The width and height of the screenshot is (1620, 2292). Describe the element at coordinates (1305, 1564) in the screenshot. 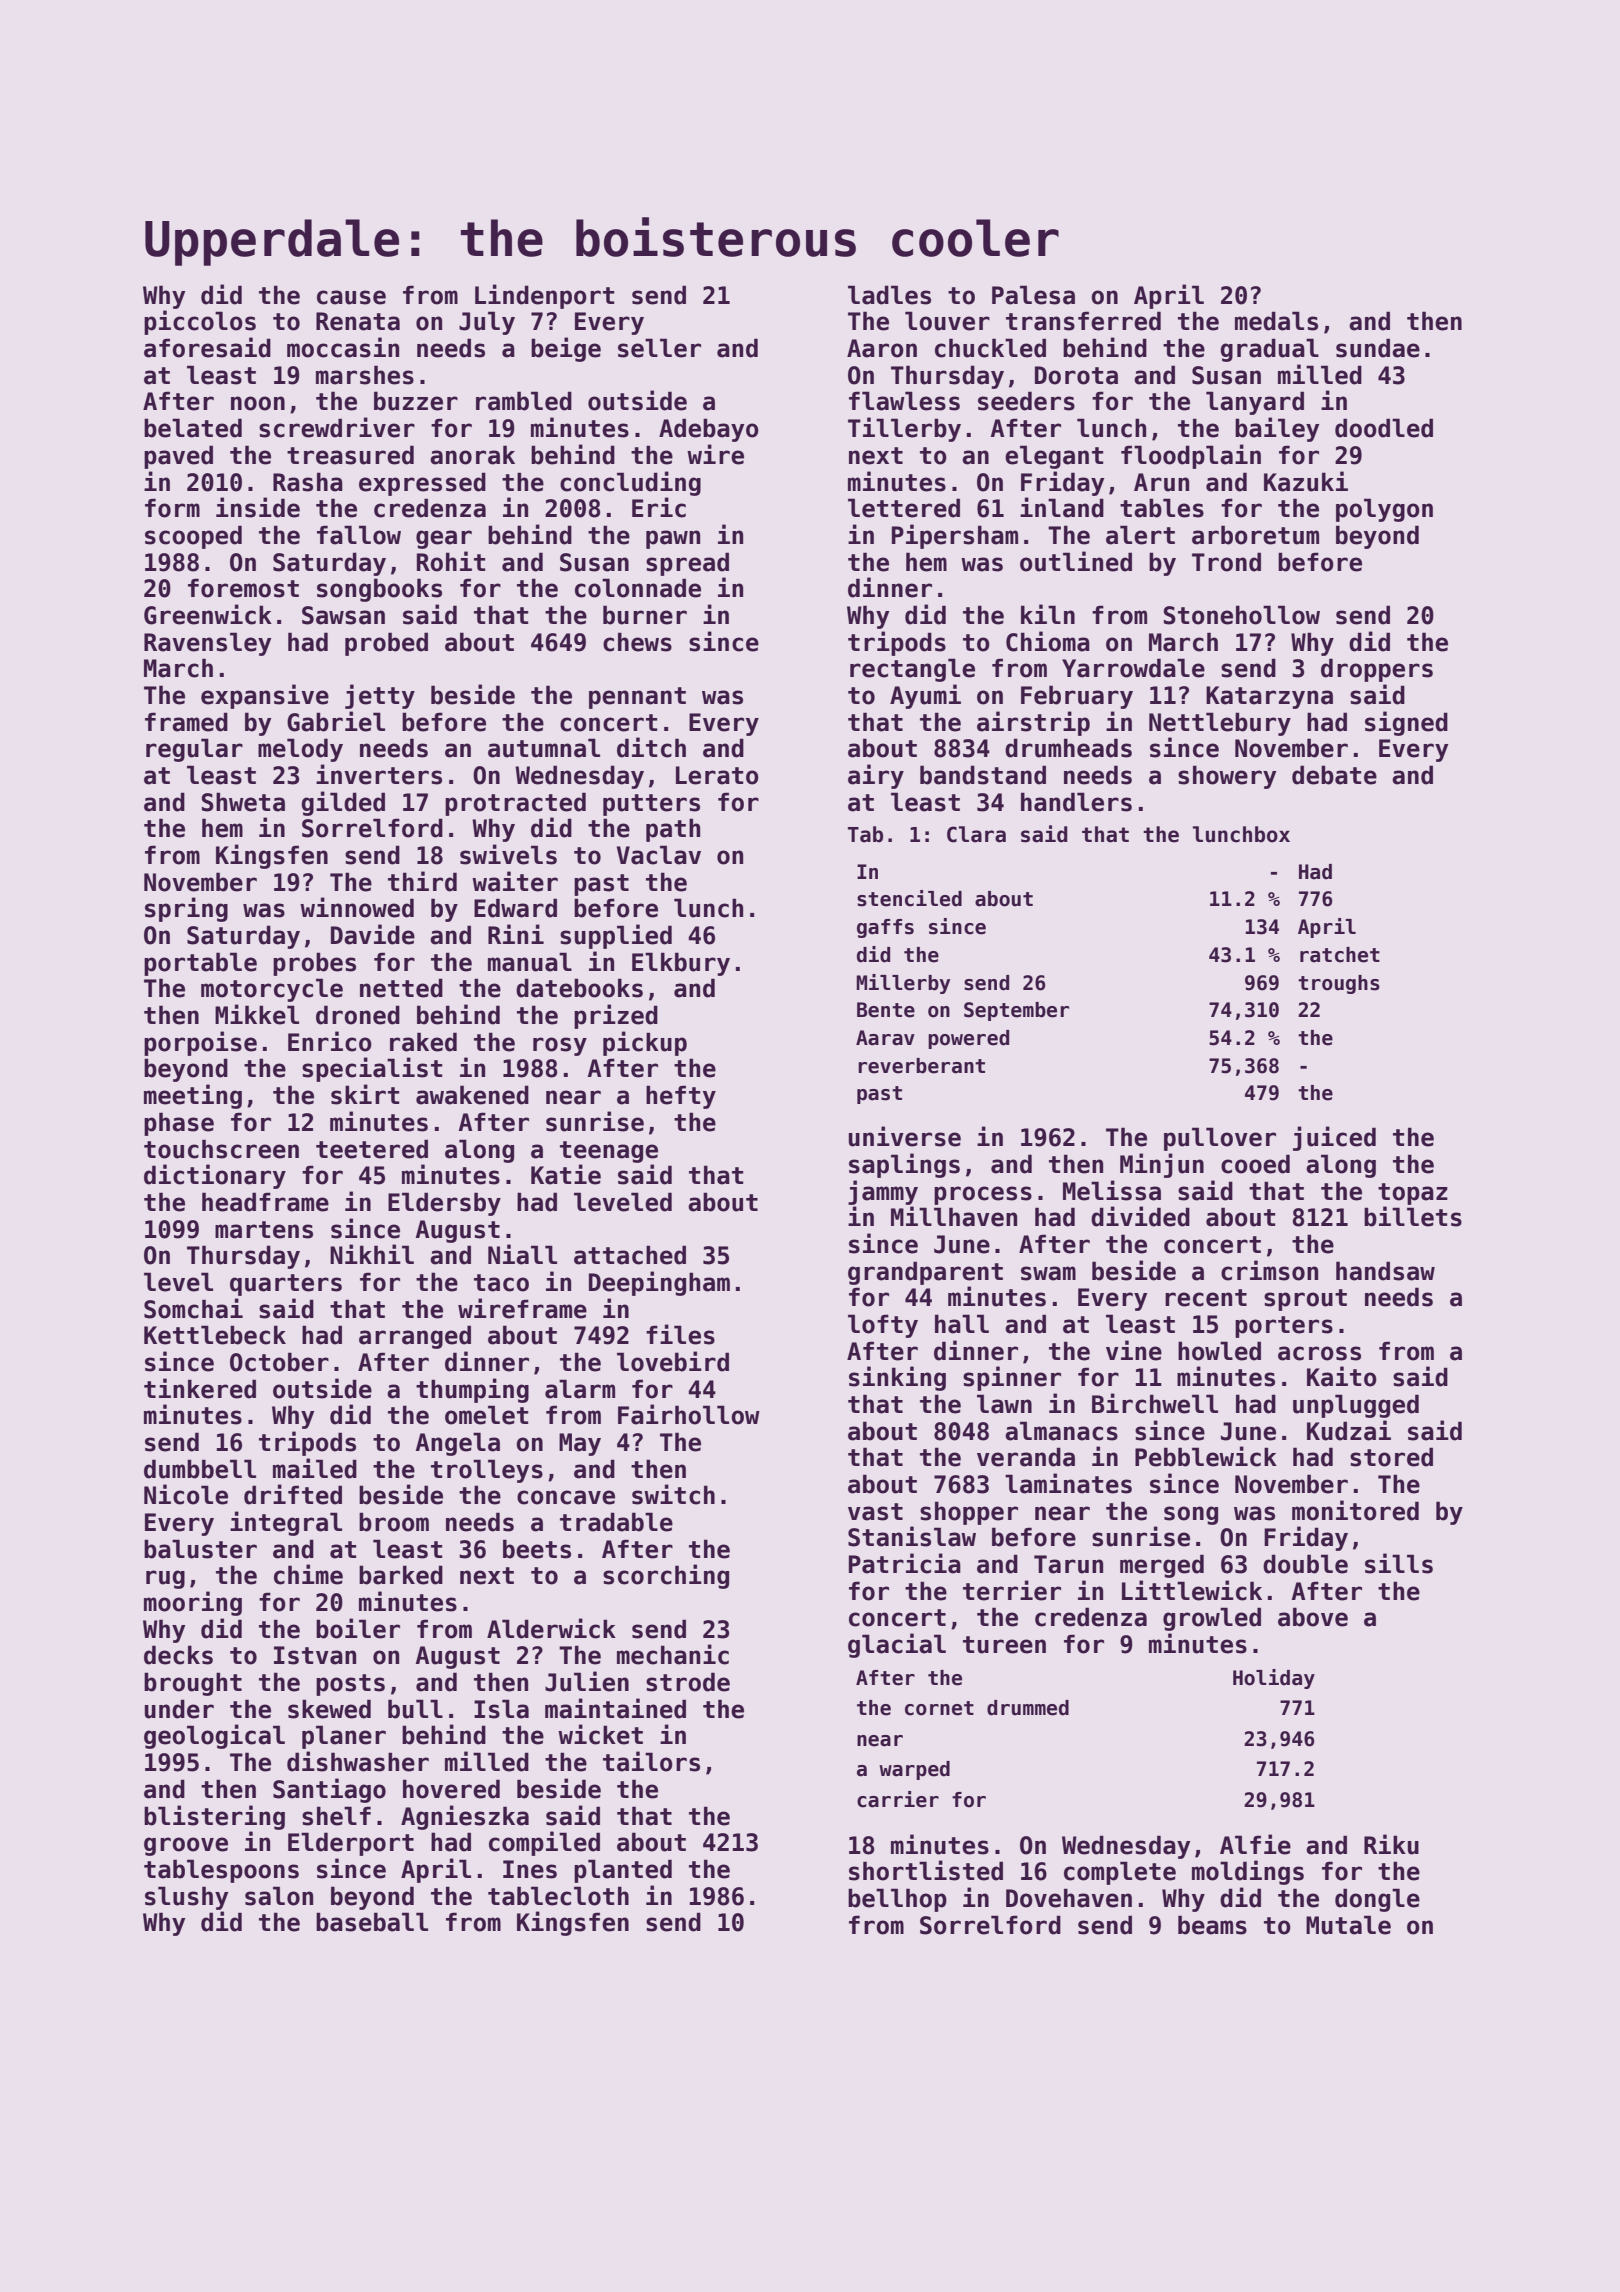

I see `double` at that location.
